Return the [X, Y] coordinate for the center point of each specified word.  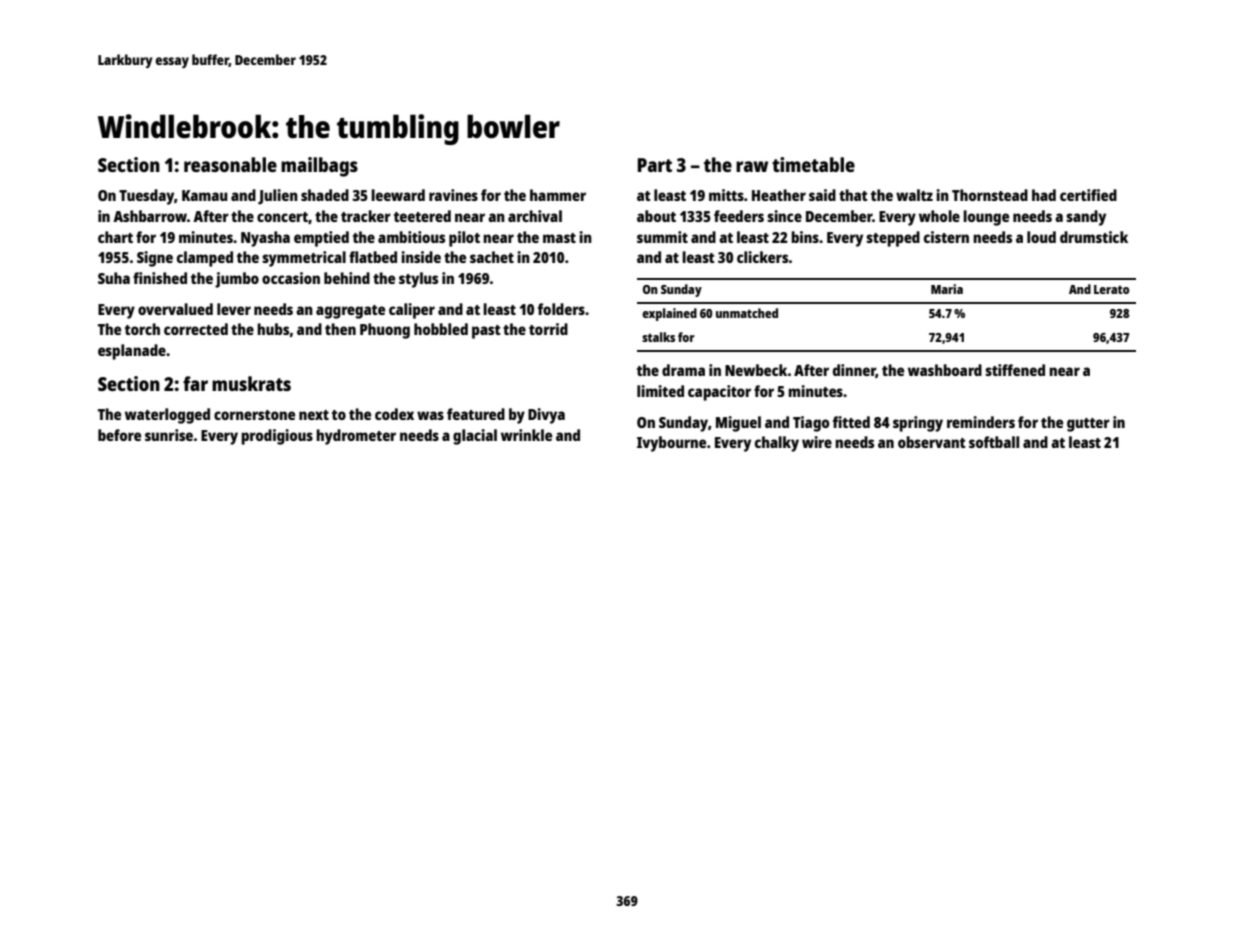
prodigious [277, 437]
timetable [813, 164]
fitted [851, 422]
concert [282, 217]
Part [655, 165]
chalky [777, 444]
